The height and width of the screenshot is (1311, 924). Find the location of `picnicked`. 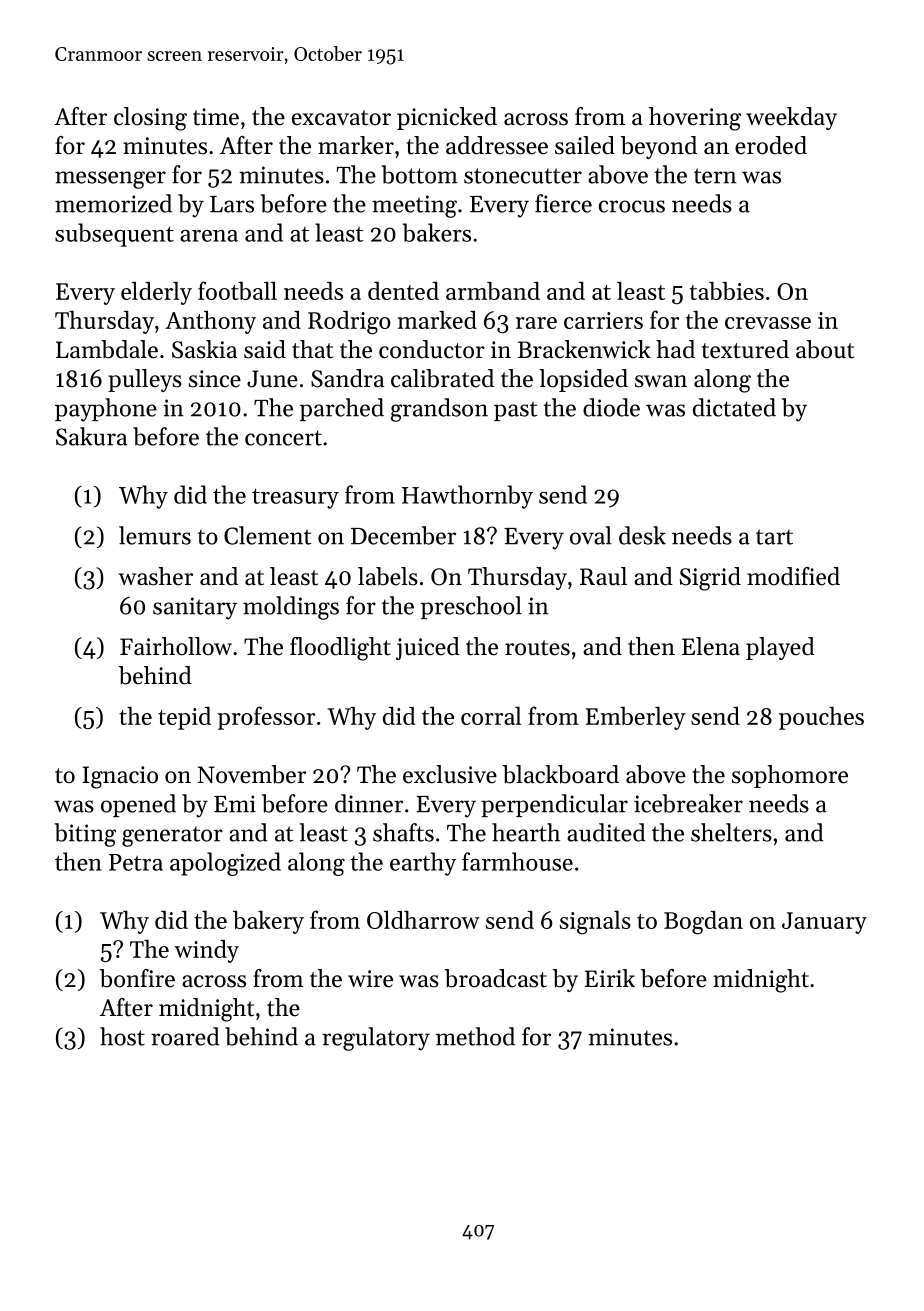

picnicked is located at coordinates (447, 118).
